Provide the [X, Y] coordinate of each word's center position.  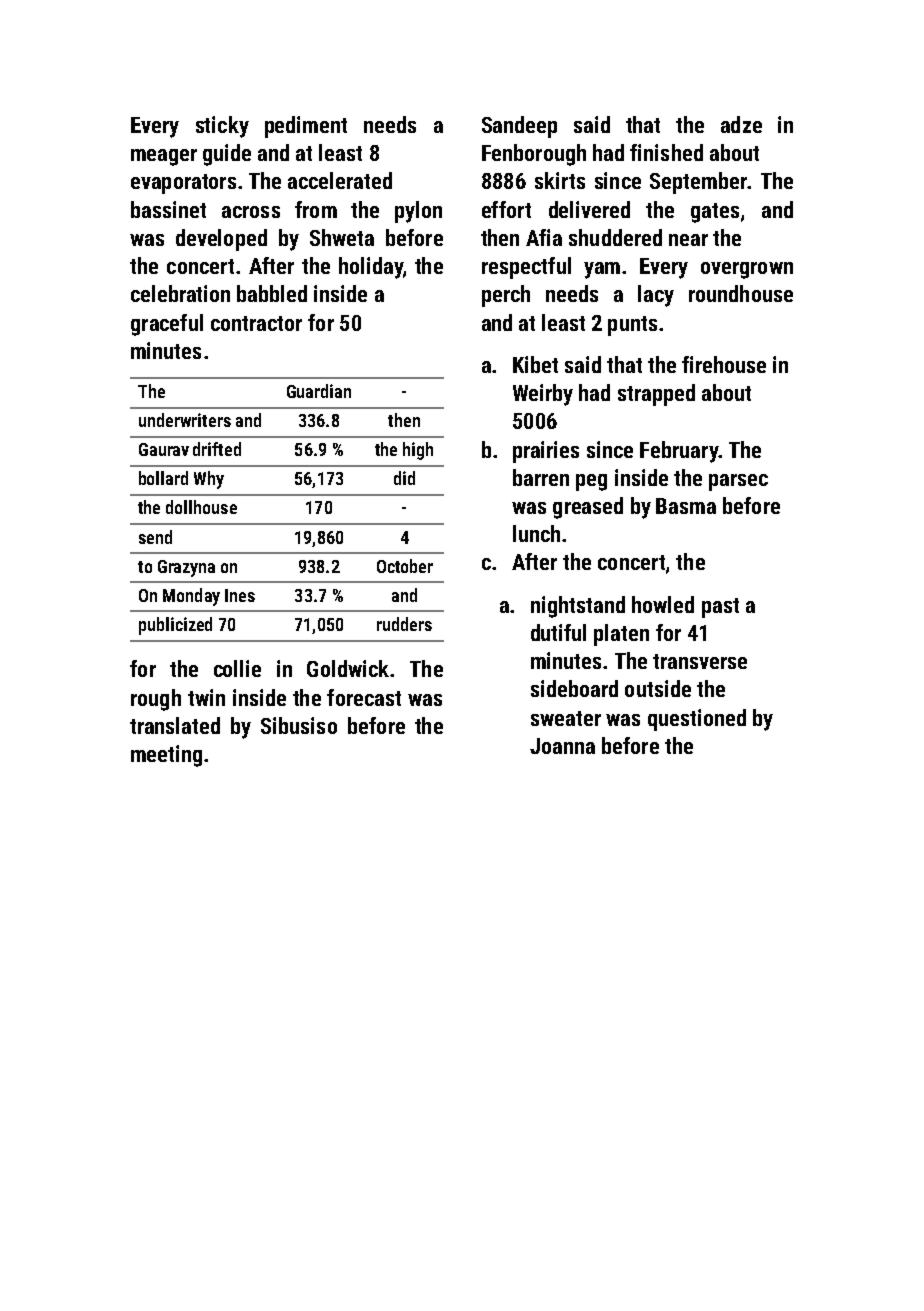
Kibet [535, 364]
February [679, 452]
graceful [167, 325]
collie [237, 668]
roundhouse [741, 293]
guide [227, 155]
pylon [418, 212]
